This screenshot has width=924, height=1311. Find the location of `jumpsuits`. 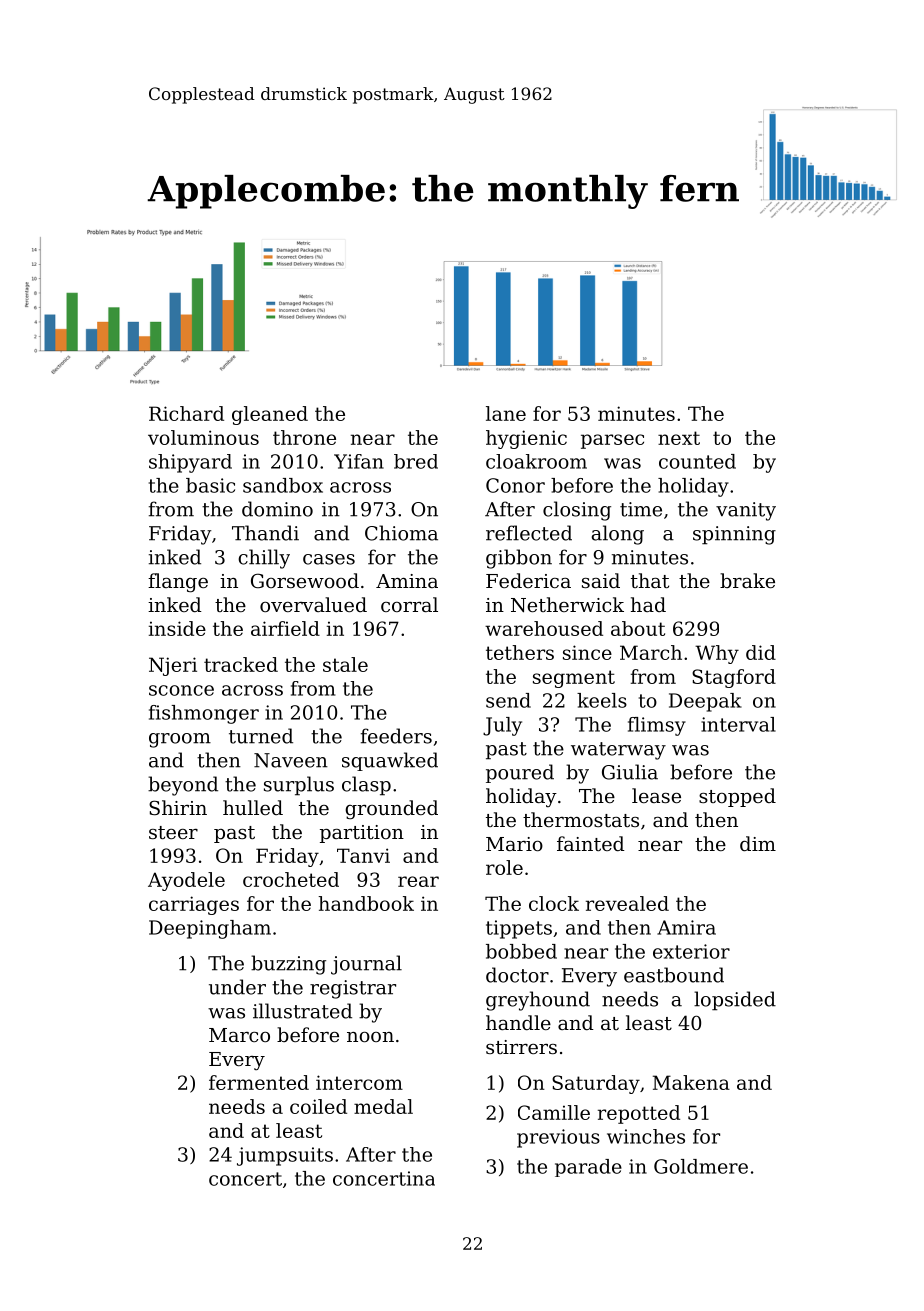

jumpsuits is located at coordinates (285, 1156).
